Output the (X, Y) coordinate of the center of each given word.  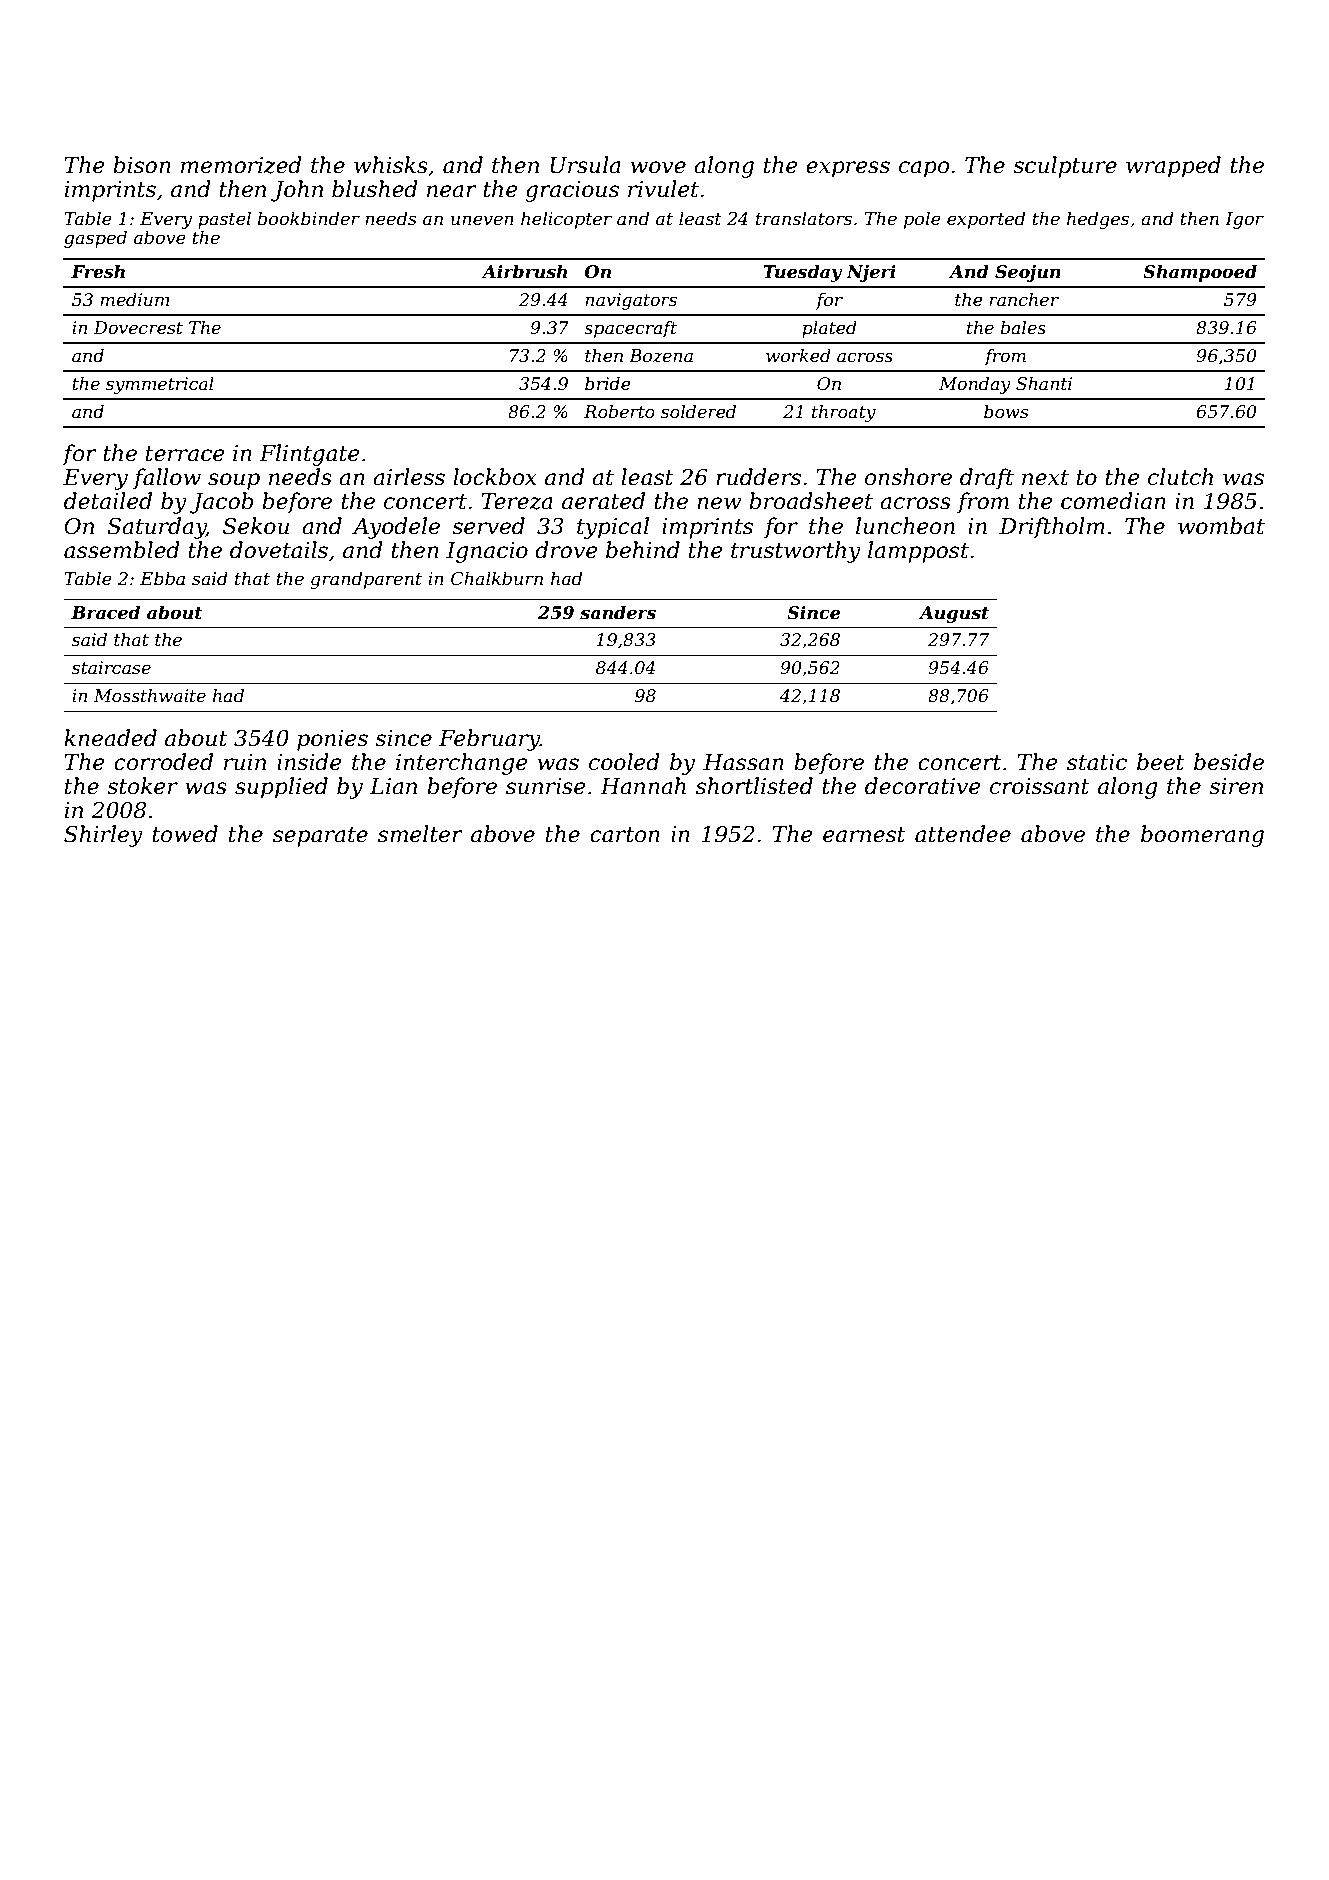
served (488, 526)
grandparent (366, 580)
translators (804, 218)
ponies (332, 740)
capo (924, 169)
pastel (224, 220)
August (954, 614)
